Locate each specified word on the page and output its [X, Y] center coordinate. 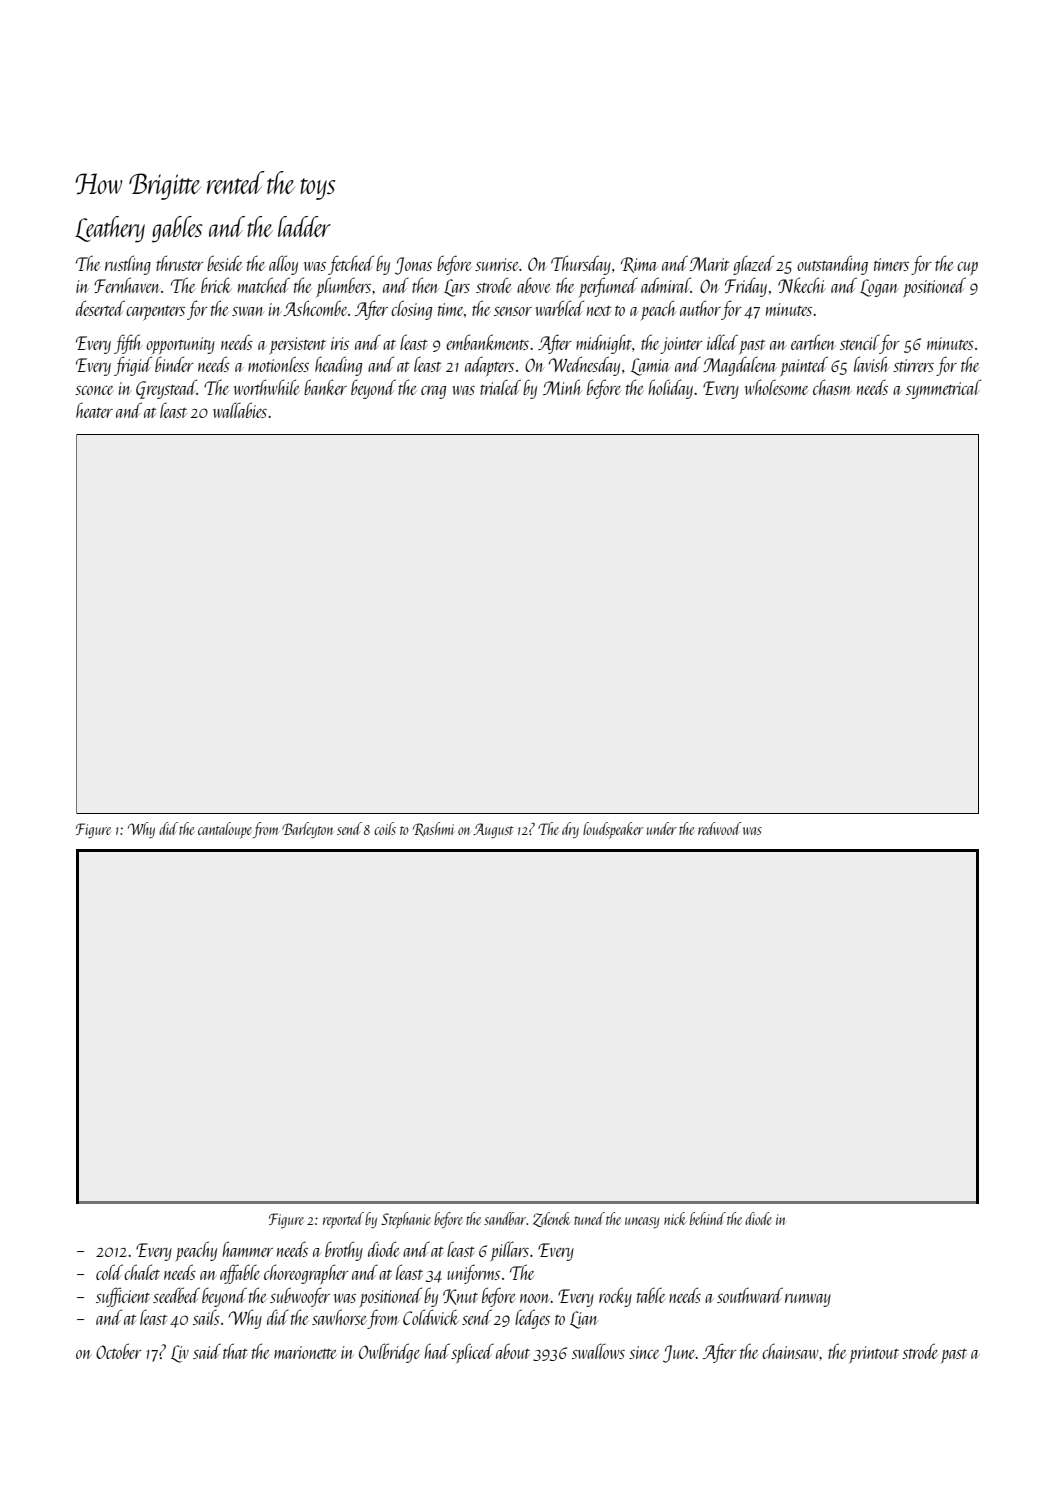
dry [570, 830]
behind [708, 1218]
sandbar [505, 1218]
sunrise [496, 264]
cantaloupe [225, 830]
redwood [720, 828]
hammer [247, 1249]
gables [177, 229]
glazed [753, 265]
